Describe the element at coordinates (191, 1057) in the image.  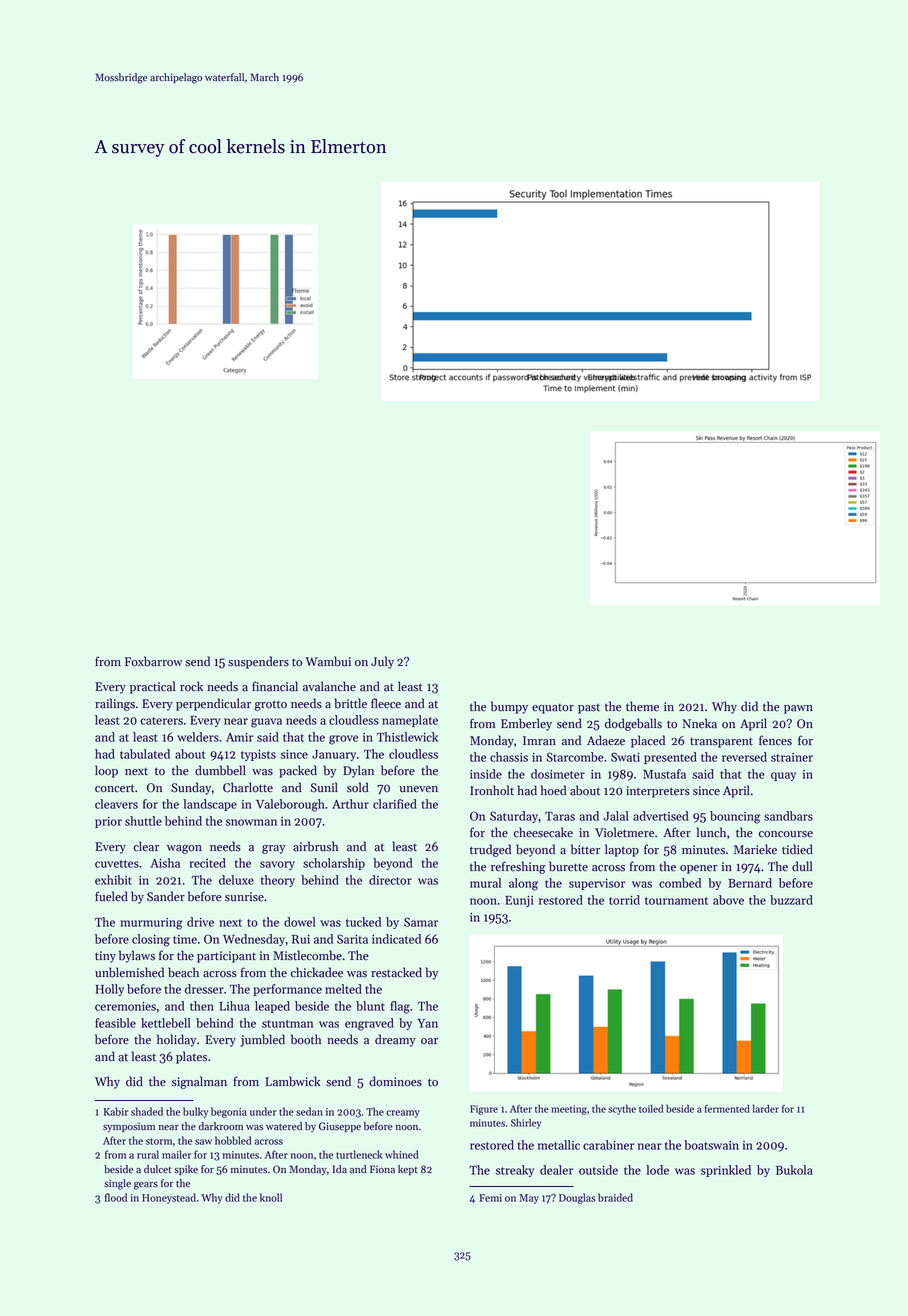
I see `plates` at that location.
